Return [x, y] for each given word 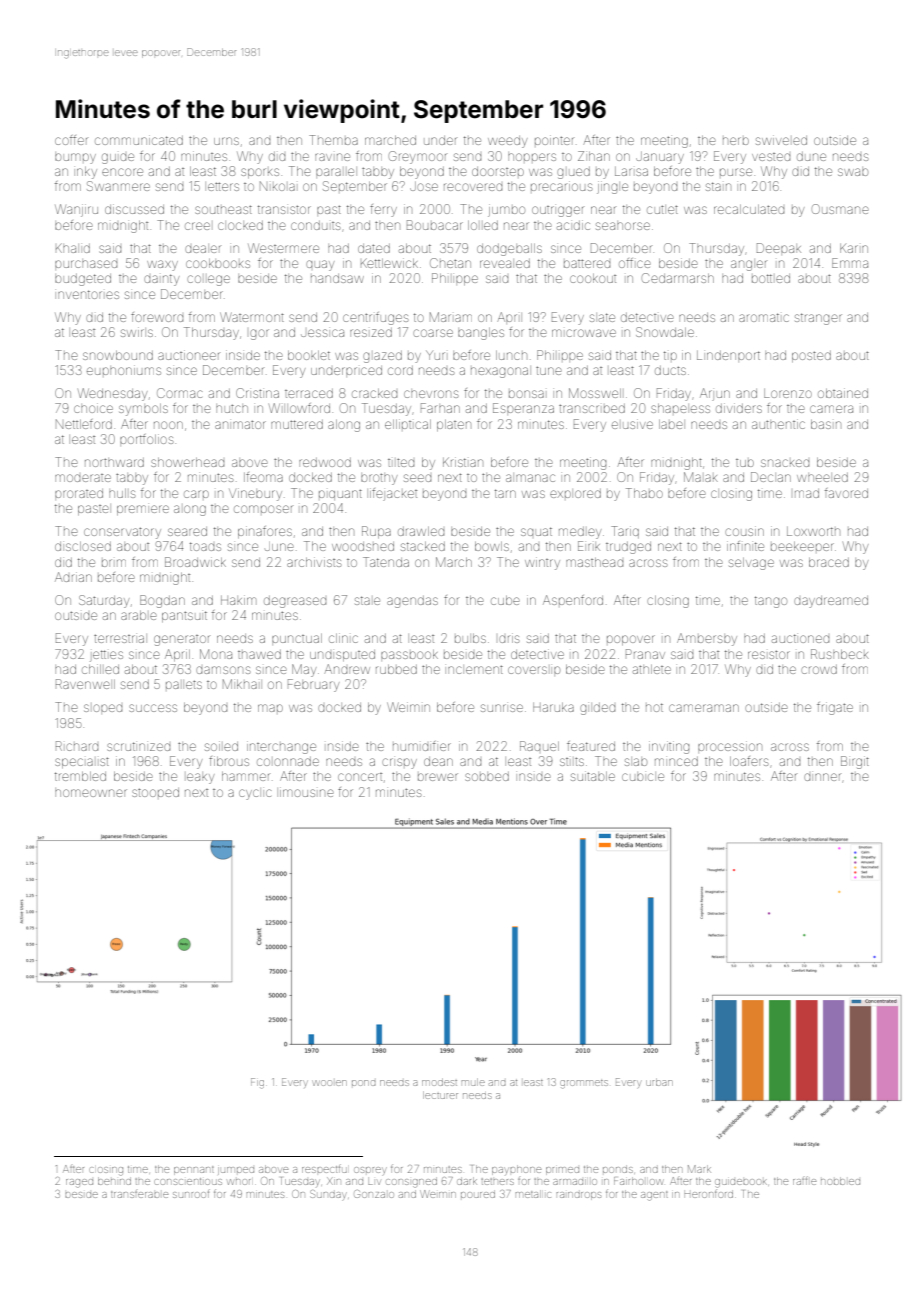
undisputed [342, 655]
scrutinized [138, 746]
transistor [284, 209]
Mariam [451, 317]
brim [114, 563]
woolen [330, 1083]
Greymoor [417, 157]
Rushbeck [840, 654]
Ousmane [840, 209]
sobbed [487, 776]
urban [659, 1082]
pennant [194, 1170]
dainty [161, 280]
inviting [669, 747]
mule [473, 1082]
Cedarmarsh [678, 278]
